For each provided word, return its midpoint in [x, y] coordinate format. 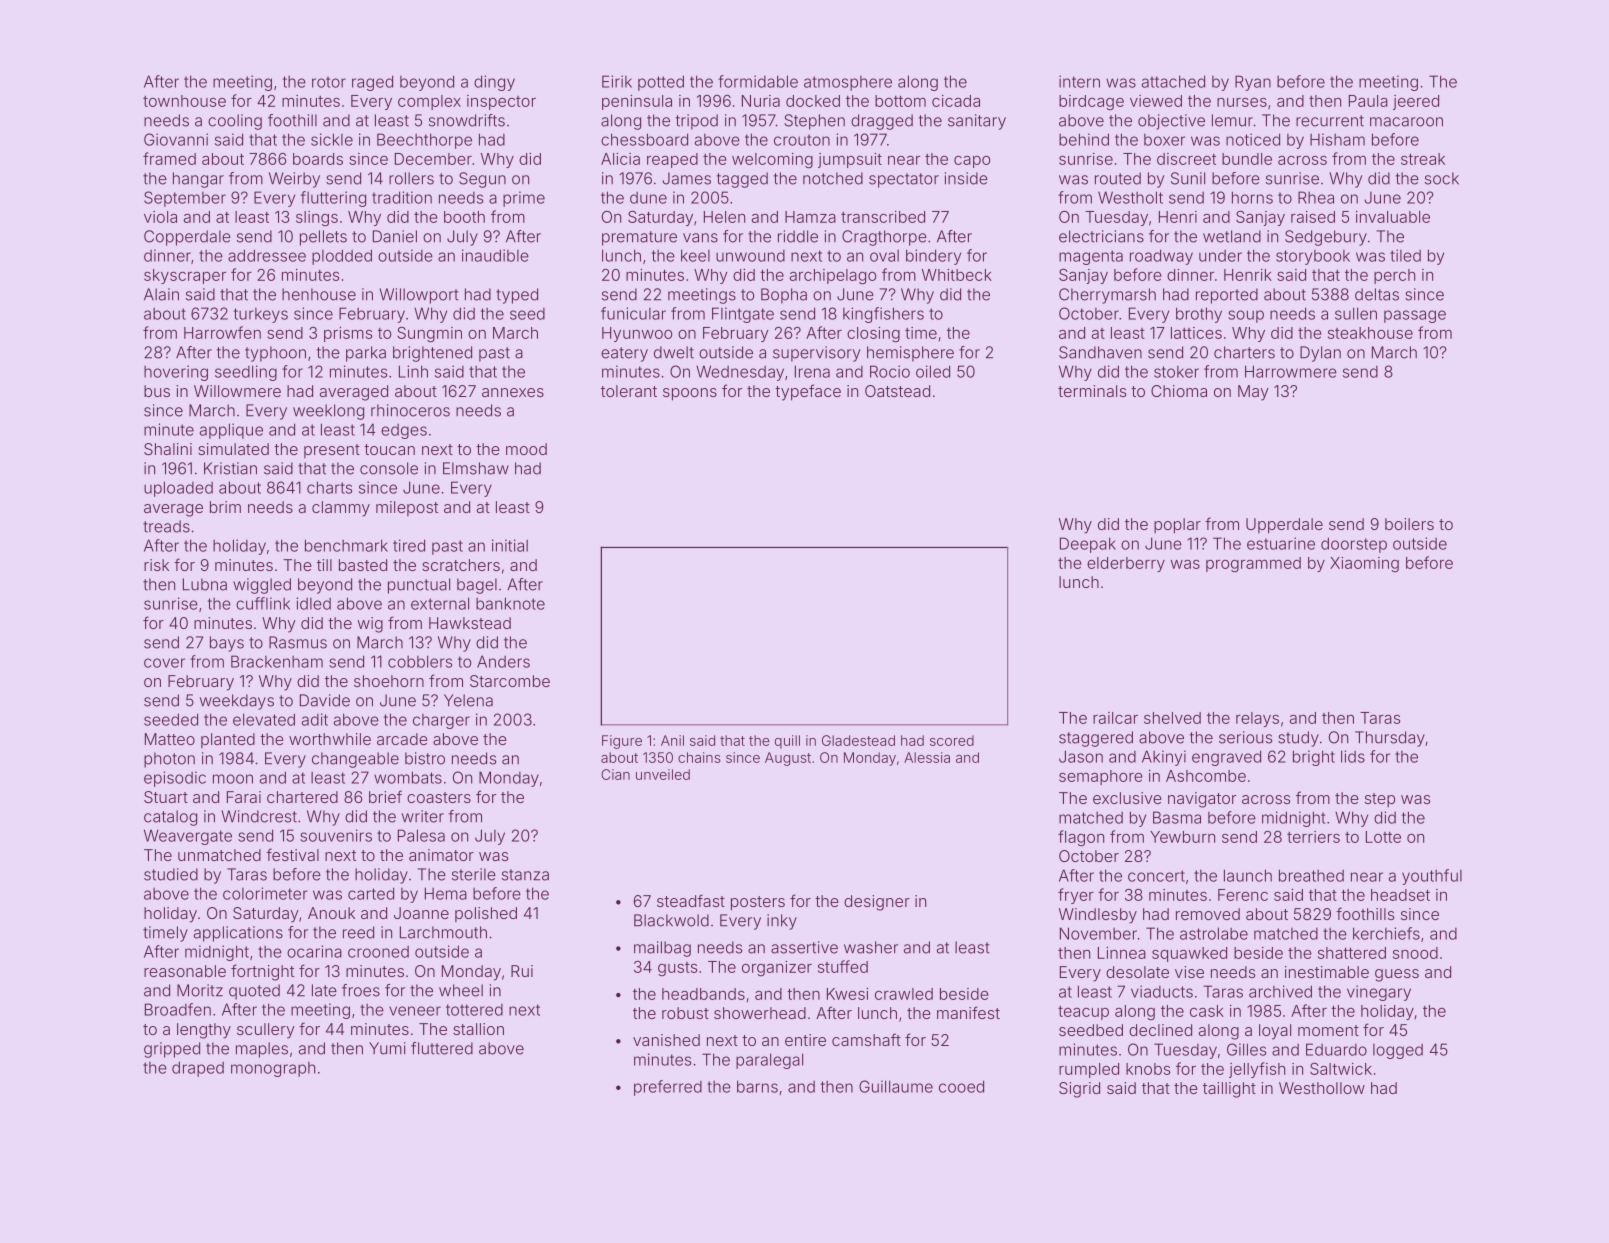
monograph [273, 1069]
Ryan [1253, 83]
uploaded [178, 489]
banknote [510, 603]
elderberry [1126, 564]
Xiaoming [1364, 564]
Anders [503, 661]
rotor [329, 82]
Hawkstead [470, 623]
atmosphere [848, 83]
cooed [961, 1086]
